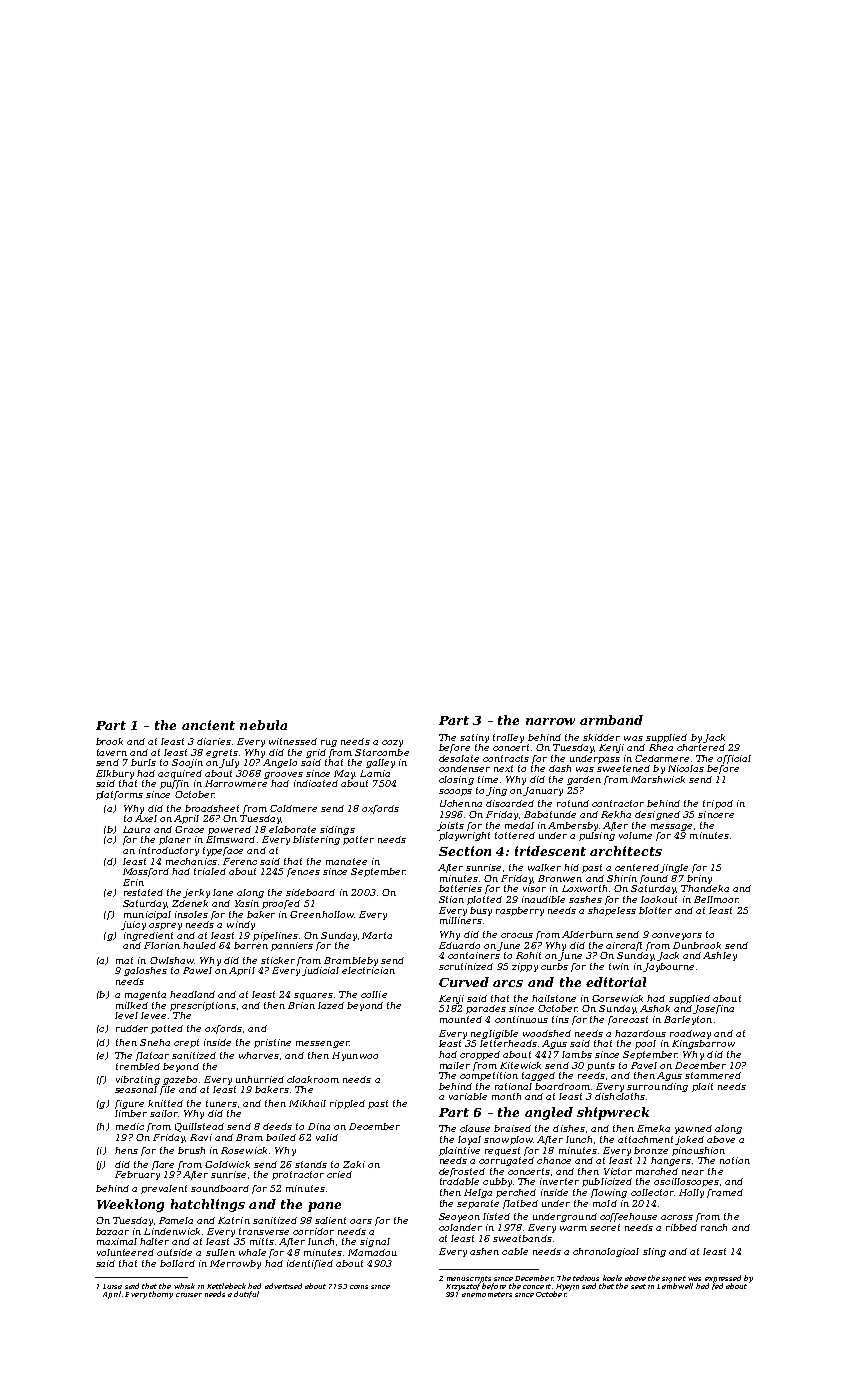 The height and width of the document is (1400, 849). Describe the element at coordinates (130, 1126) in the document. I see `medic` at that location.
